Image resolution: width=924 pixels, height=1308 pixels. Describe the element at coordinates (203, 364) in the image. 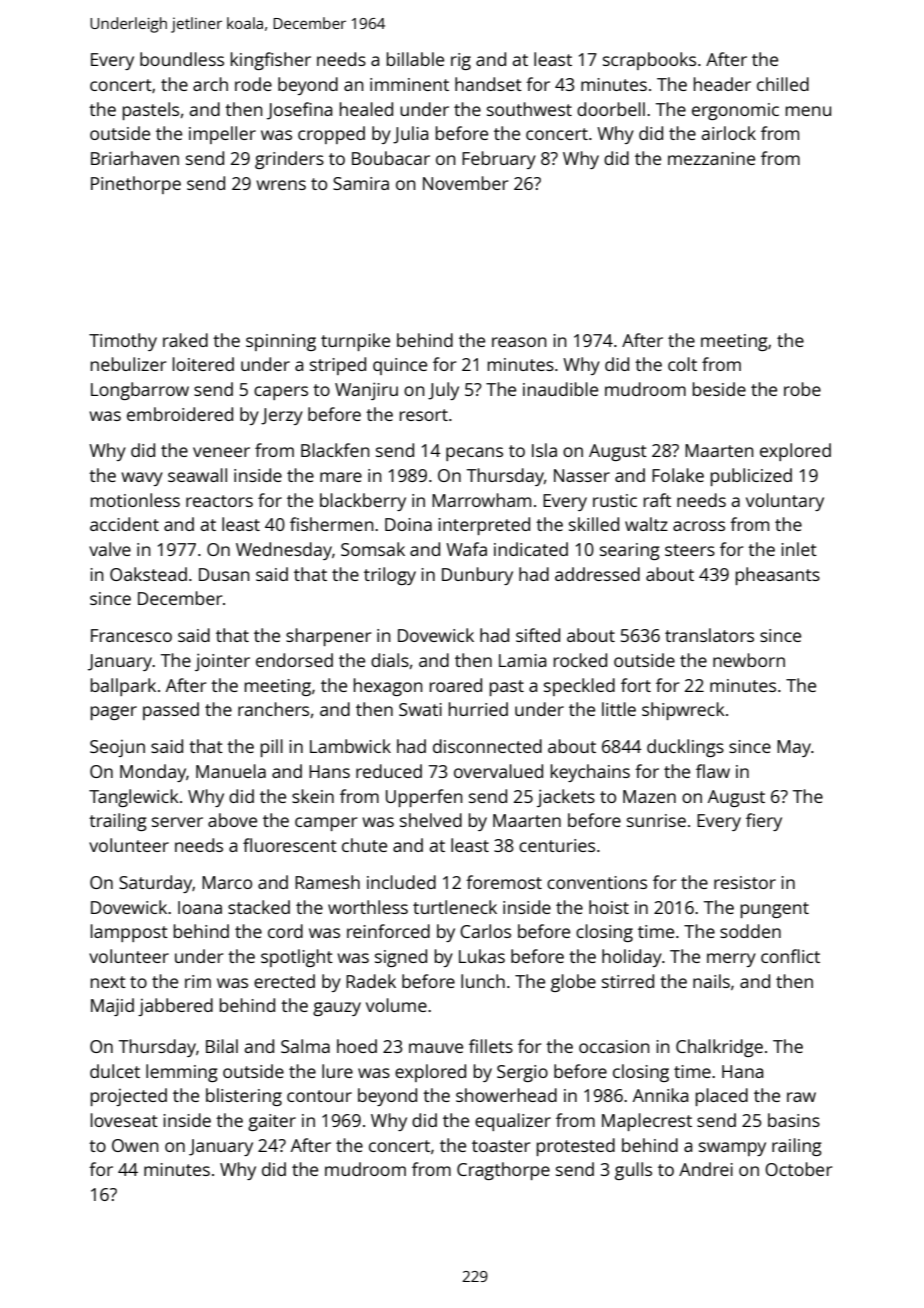

I see `loitered` at that location.
